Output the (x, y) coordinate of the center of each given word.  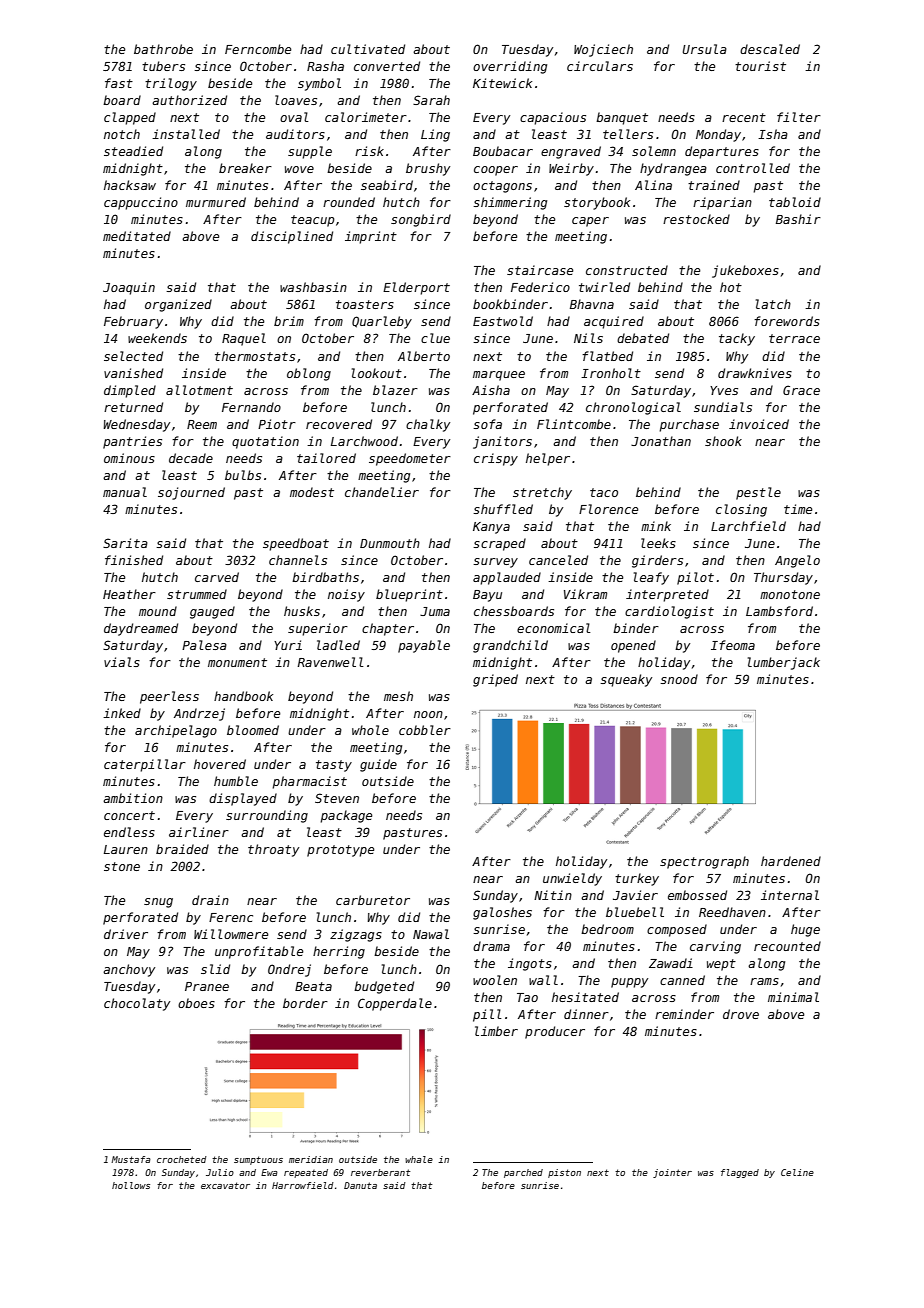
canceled (558, 560)
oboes (196, 1003)
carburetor (373, 900)
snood (679, 679)
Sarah (431, 100)
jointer (672, 1173)
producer (555, 1032)
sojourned (191, 493)
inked (122, 713)
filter (799, 117)
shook (723, 441)
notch (122, 134)
